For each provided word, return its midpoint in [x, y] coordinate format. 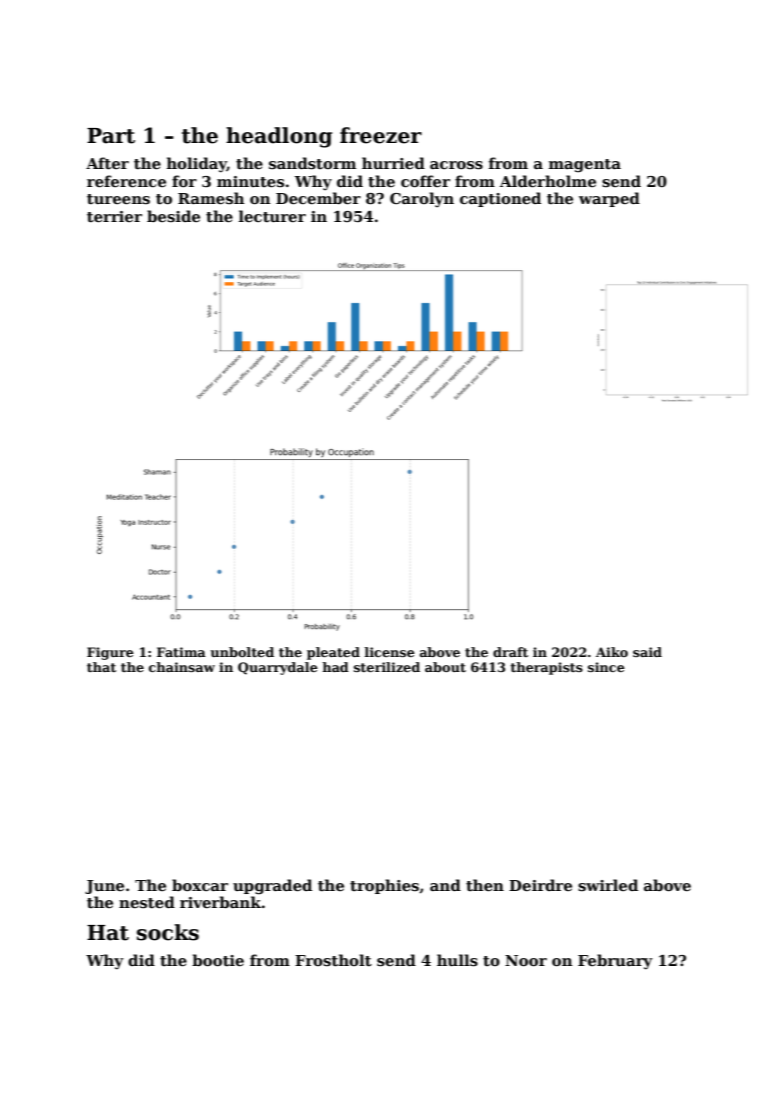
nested [147, 902]
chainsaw [182, 667]
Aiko [612, 652]
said [647, 652]
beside [173, 216]
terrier [114, 216]
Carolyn [422, 199]
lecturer [272, 216]
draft [510, 652]
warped [609, 199]
